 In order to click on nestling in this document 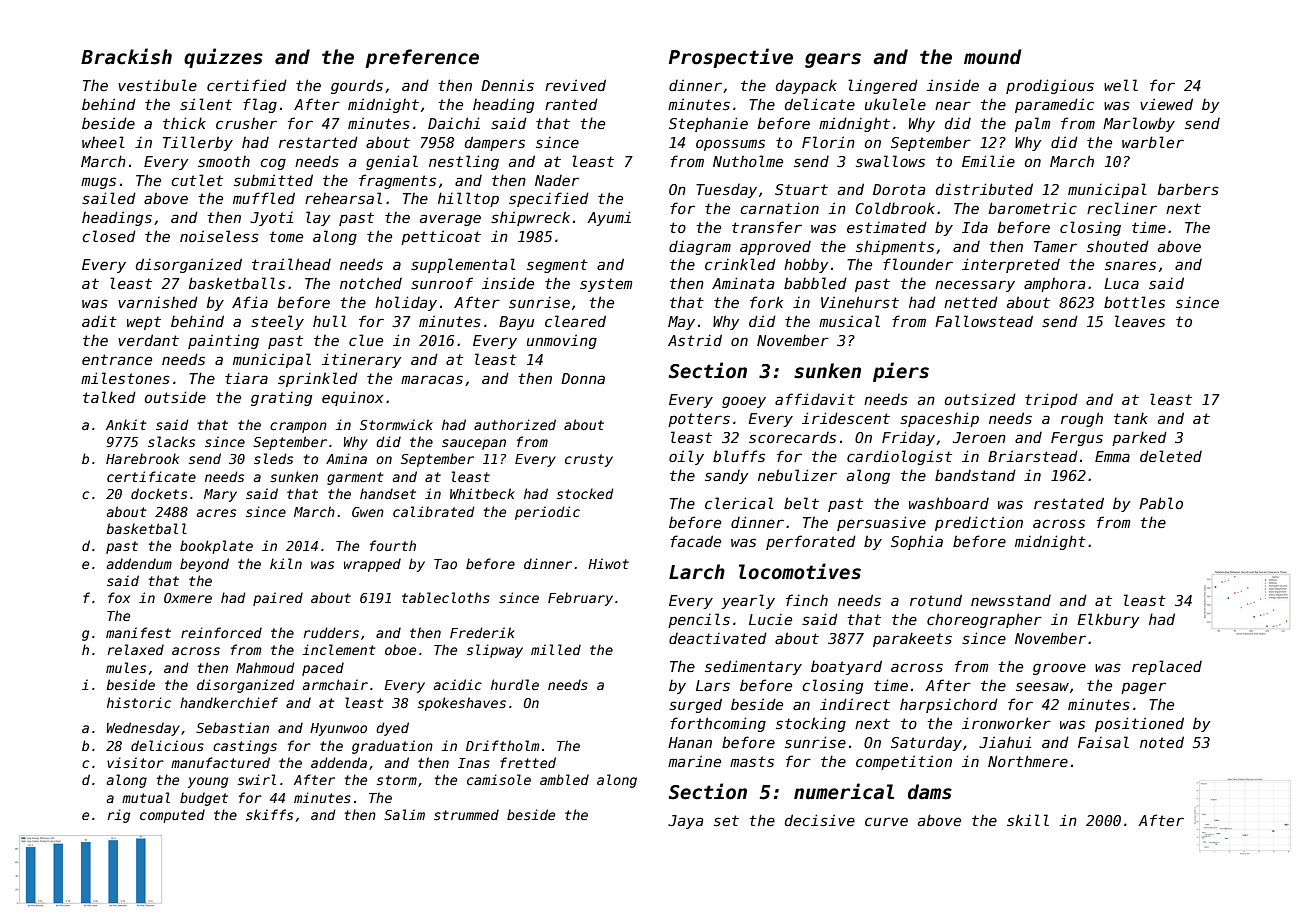, I will do `click(464, 162)`.
